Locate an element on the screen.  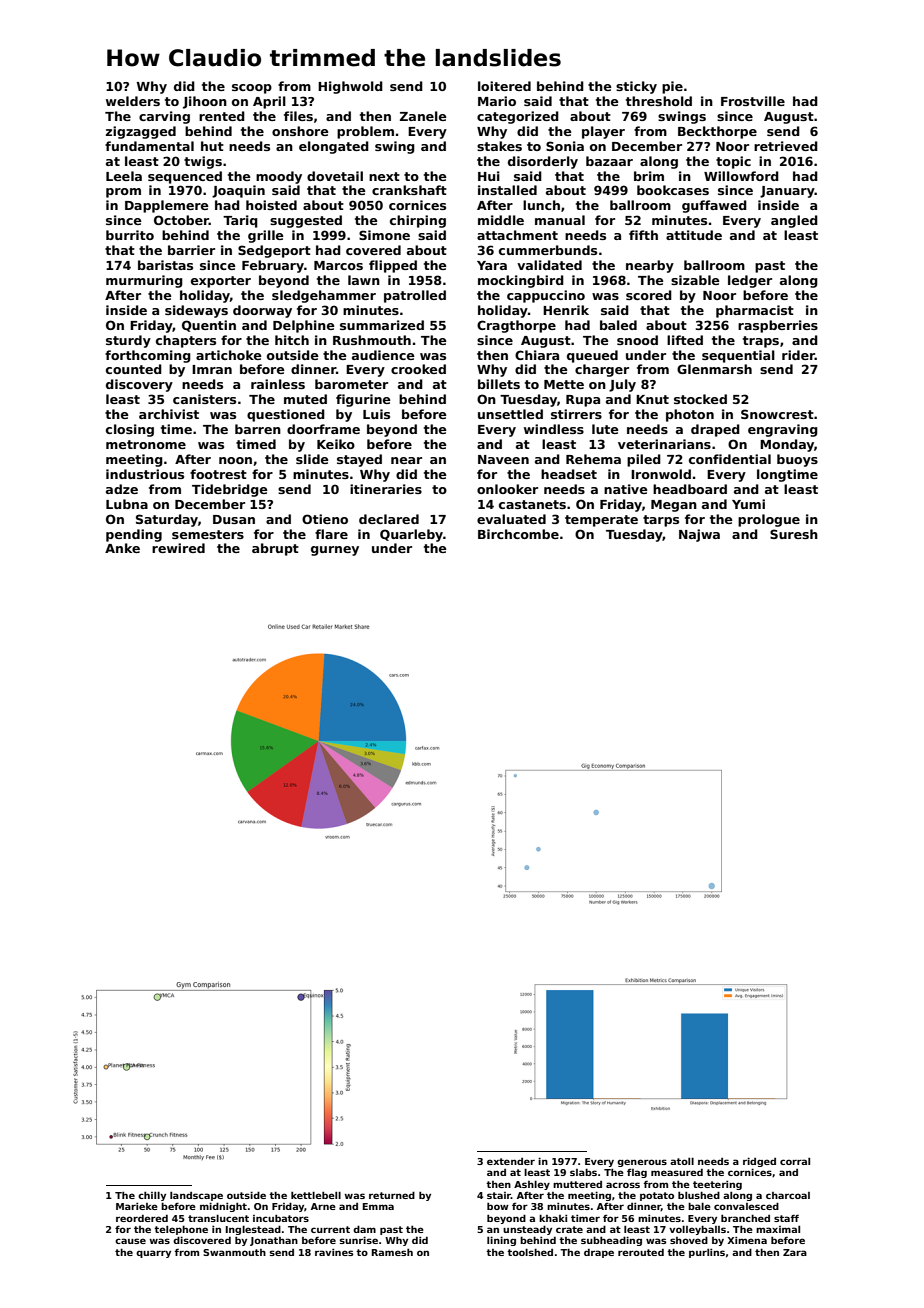
returned is located at coordinates (392, 1195).
